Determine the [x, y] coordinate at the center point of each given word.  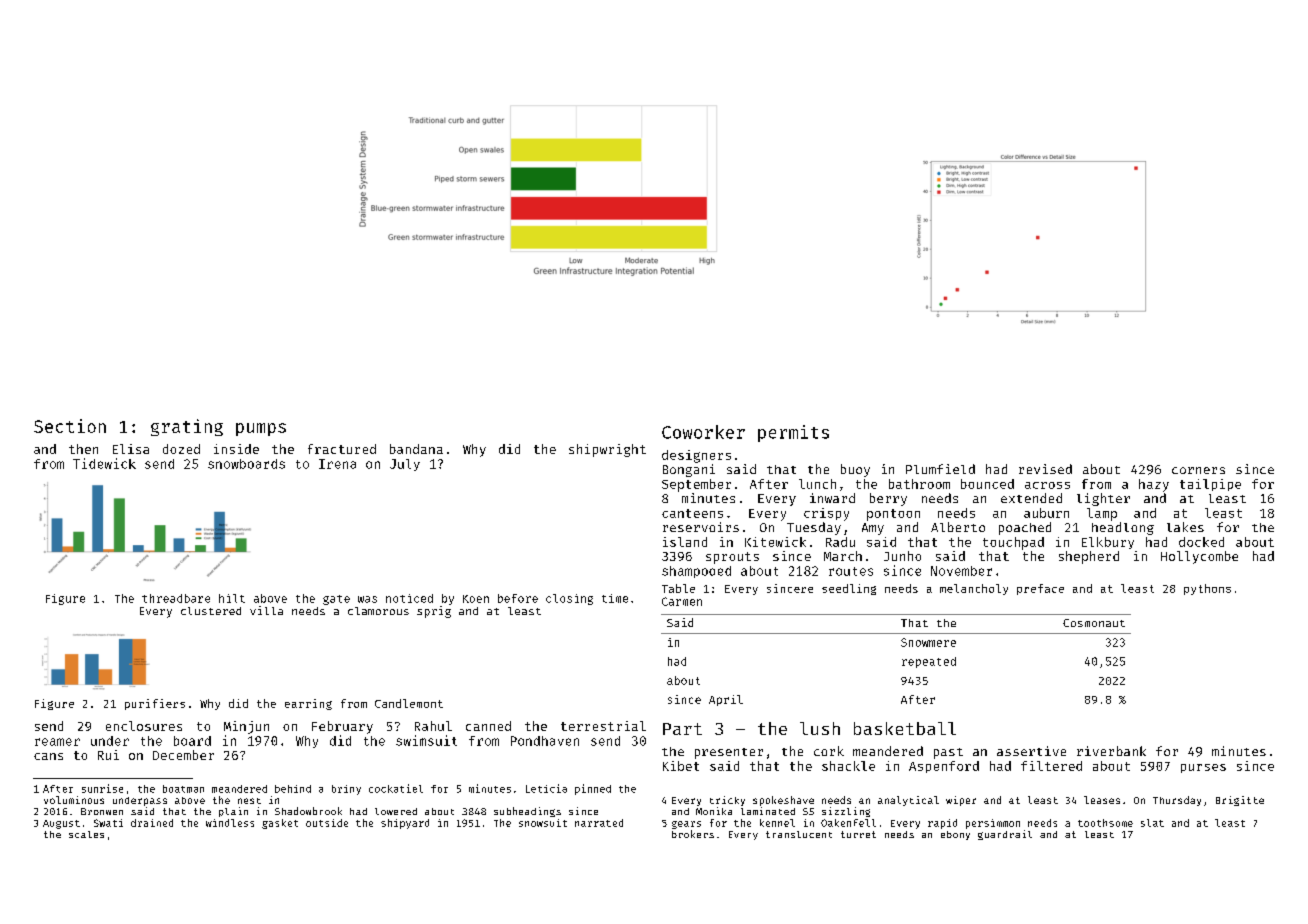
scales [86, 834]
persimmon [993, 824]
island [685, 542]
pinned [593, 789]
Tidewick [104, 463]
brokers [693, 834]
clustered [211, 611]
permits [793, 433]
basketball [905, 728]
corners [1198, 470]
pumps [261, 429]
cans [48, 756]
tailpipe [1210, 485]
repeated [929, 662]
